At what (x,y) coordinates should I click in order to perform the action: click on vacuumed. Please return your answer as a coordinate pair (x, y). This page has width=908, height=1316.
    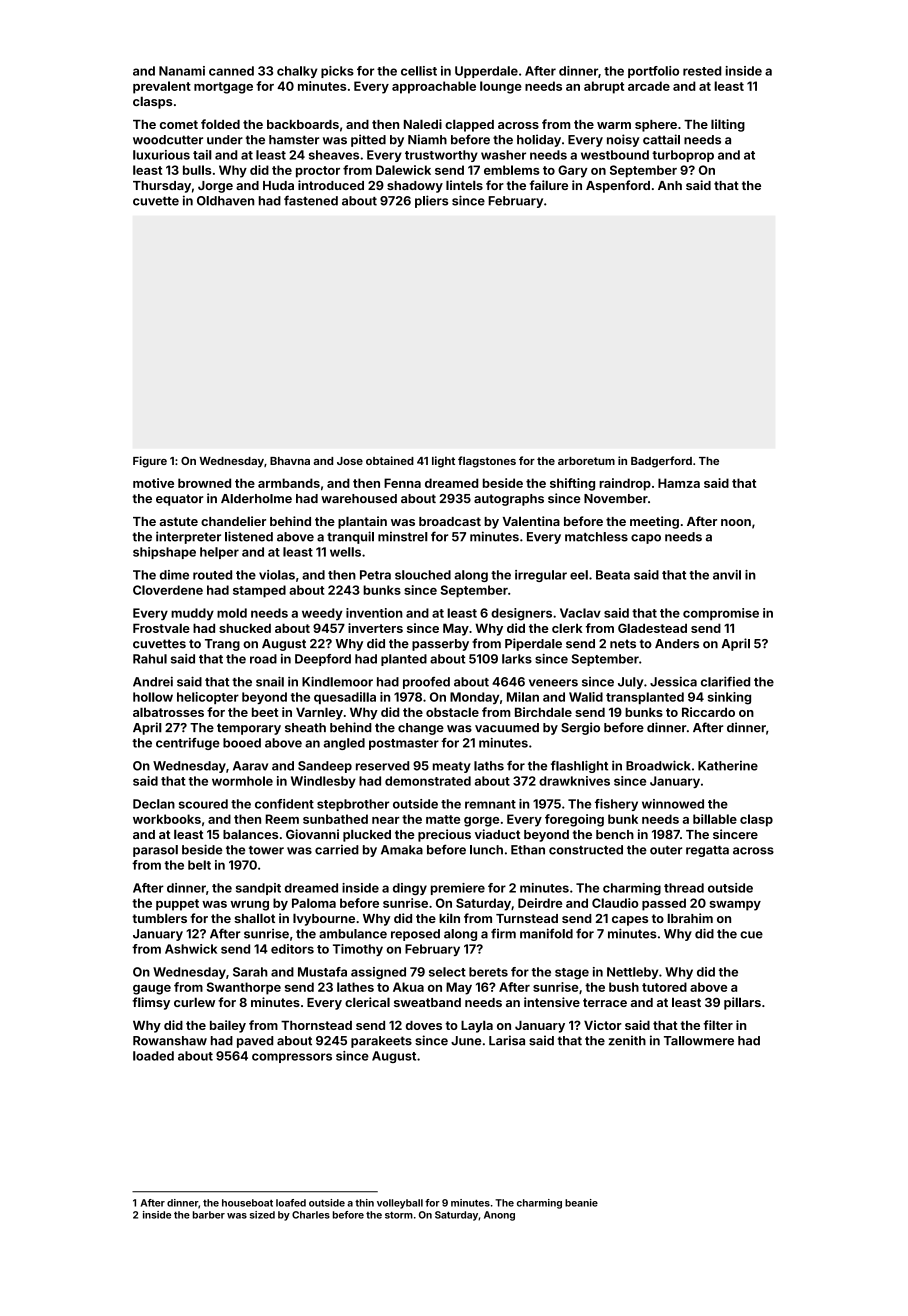
    Looking at the image, I should click on (507, 728).
